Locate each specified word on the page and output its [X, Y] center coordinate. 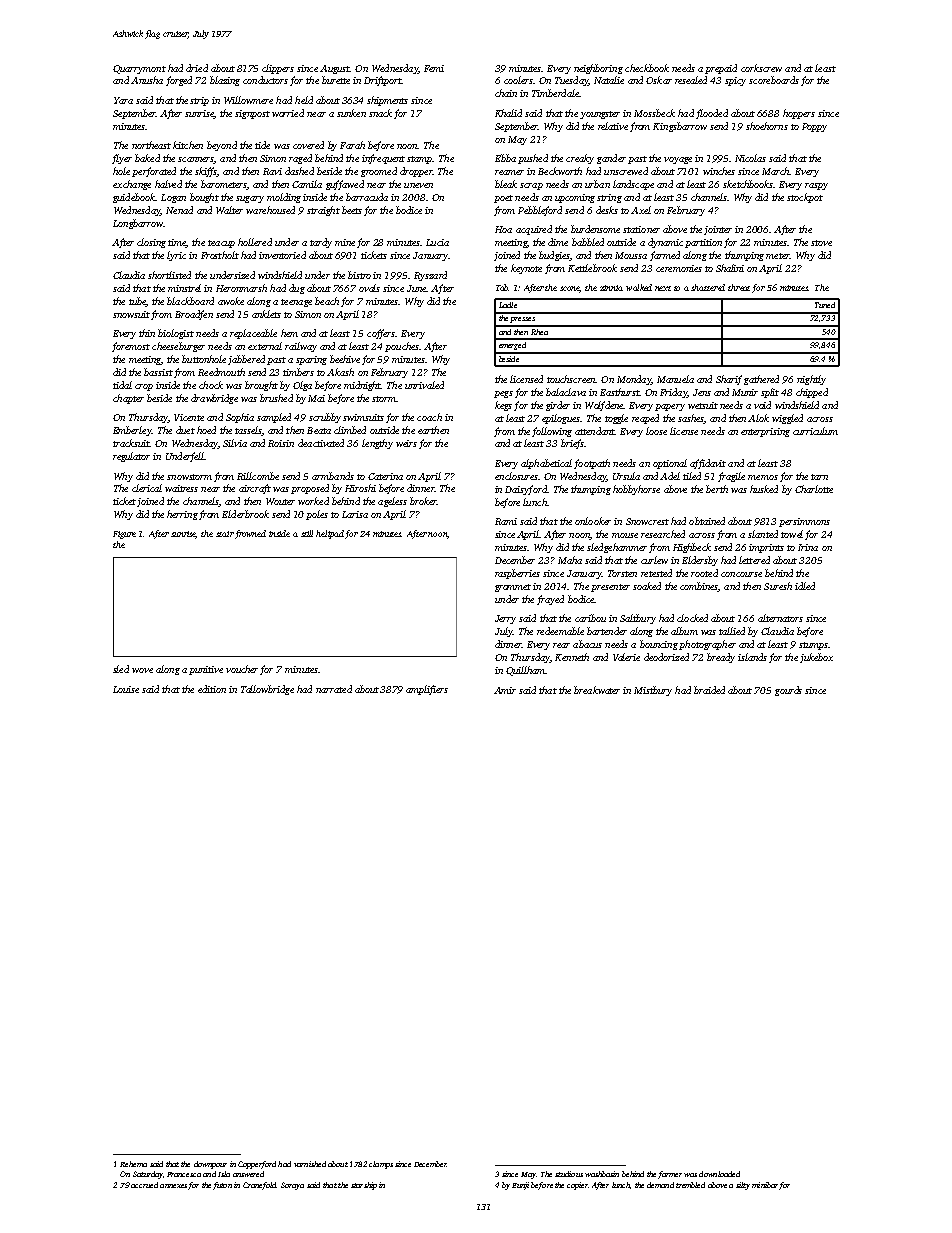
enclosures [516, 476]
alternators [780, 618]
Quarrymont [139, 69]
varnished [310, 1164]
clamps [381, 1165]
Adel [670, 476]
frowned [250, 534]
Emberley [132, 431]
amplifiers [427, 690]
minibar [765, 1185]
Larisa [355, 514]
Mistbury [653, 691]
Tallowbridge [267, 690]
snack [380, 113]
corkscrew [761, 68]
